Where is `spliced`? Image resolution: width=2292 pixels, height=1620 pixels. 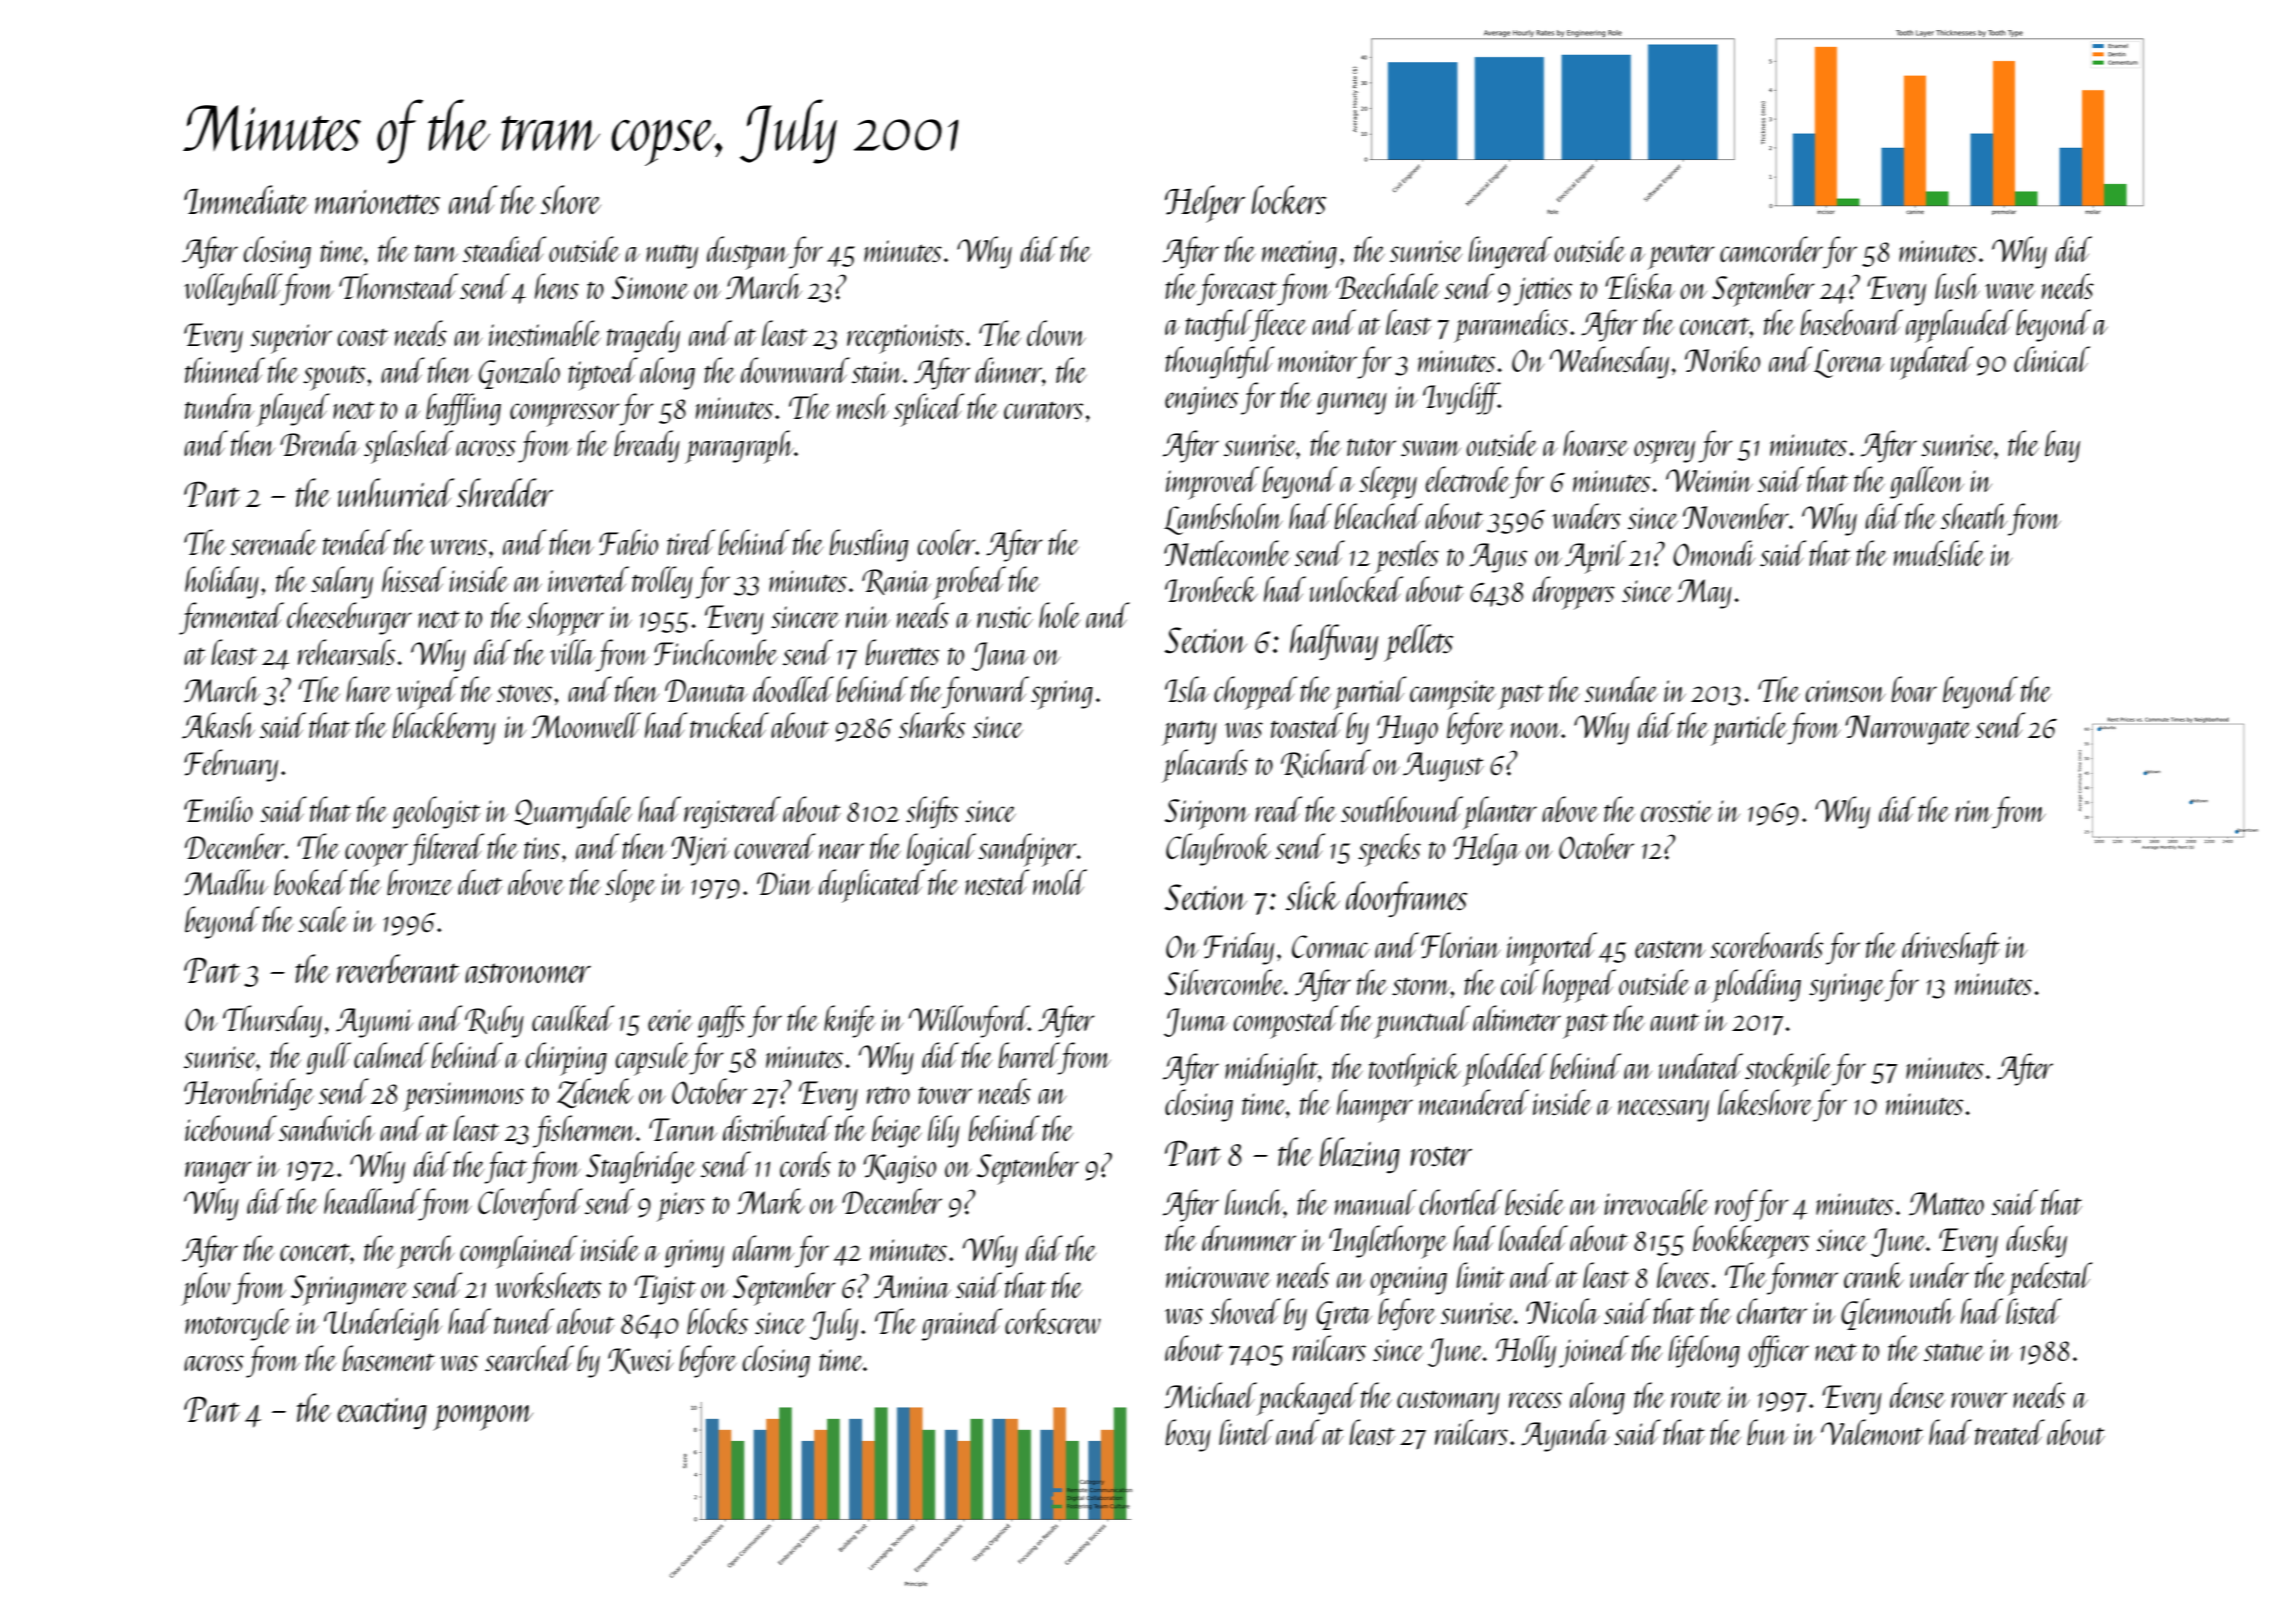
spliced is located at coordinates (929, 410).
